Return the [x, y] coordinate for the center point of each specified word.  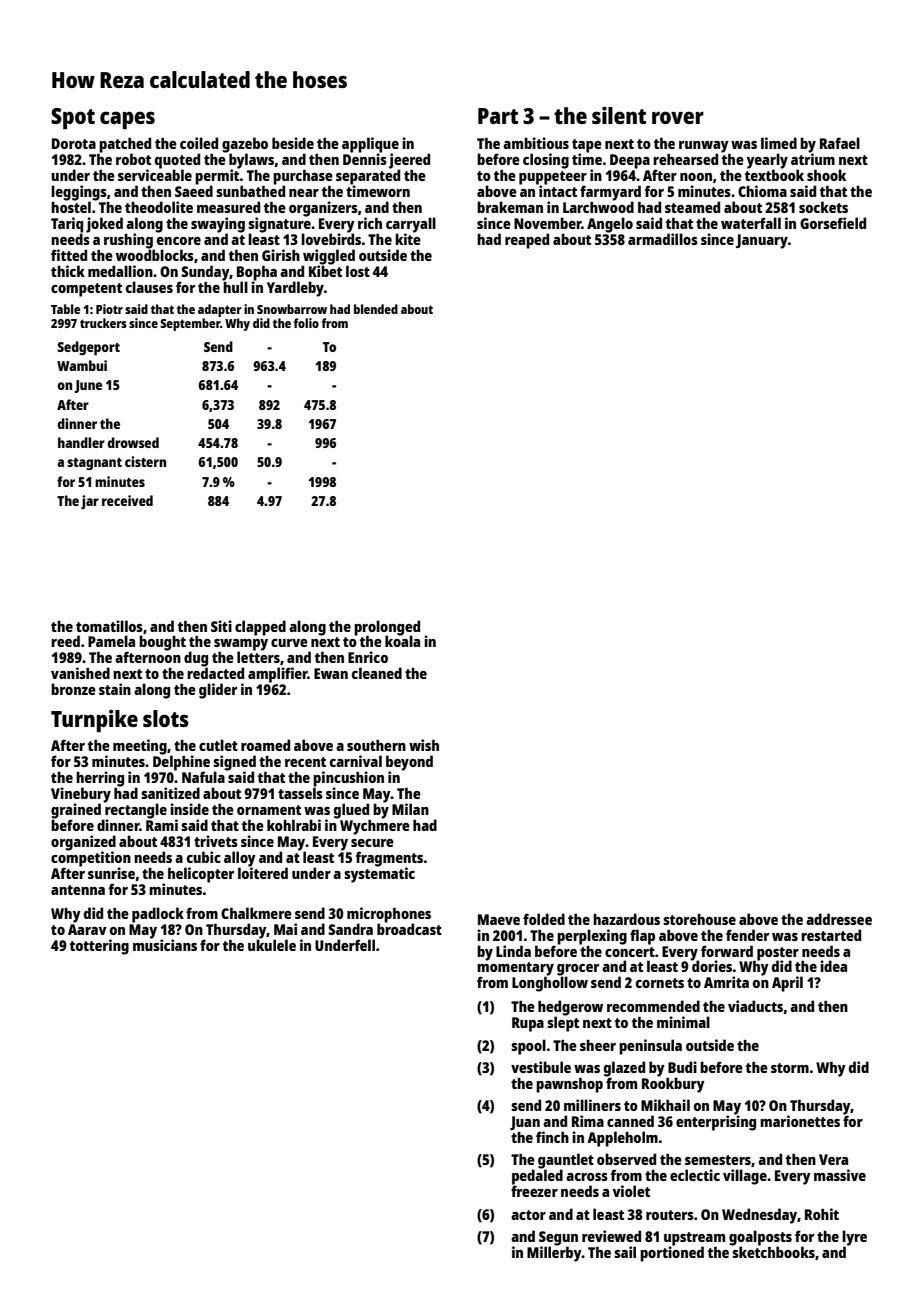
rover [678, 117]
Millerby [554, 1254]
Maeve [499, 919]
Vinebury [81, 795]
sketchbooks [773, 1252]
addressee [839, 919]
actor [528, 1215]
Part [498, 116]
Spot [73, 118]
